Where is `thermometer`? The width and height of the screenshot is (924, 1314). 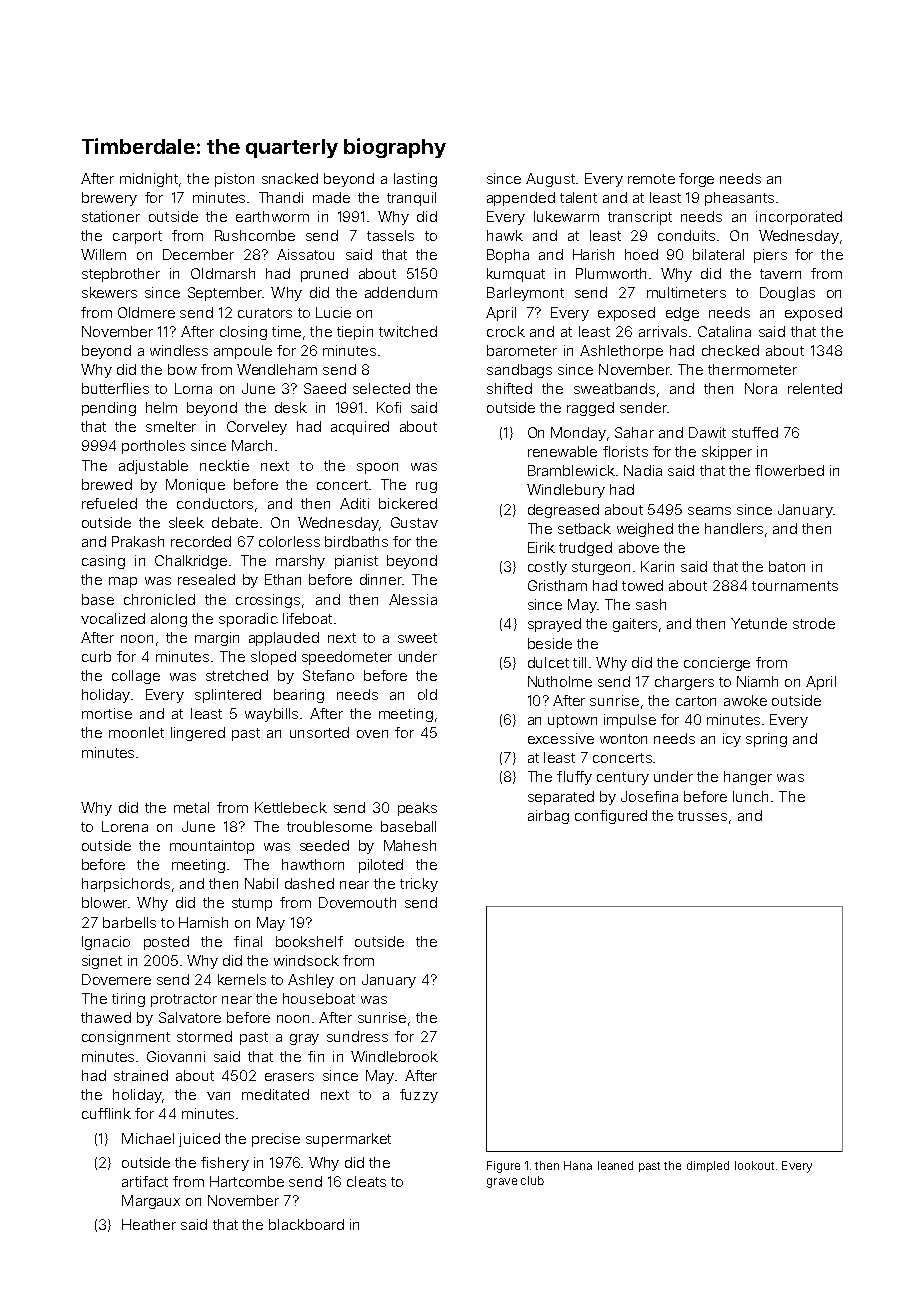
thermometer is located at coordinates (752, 369).
